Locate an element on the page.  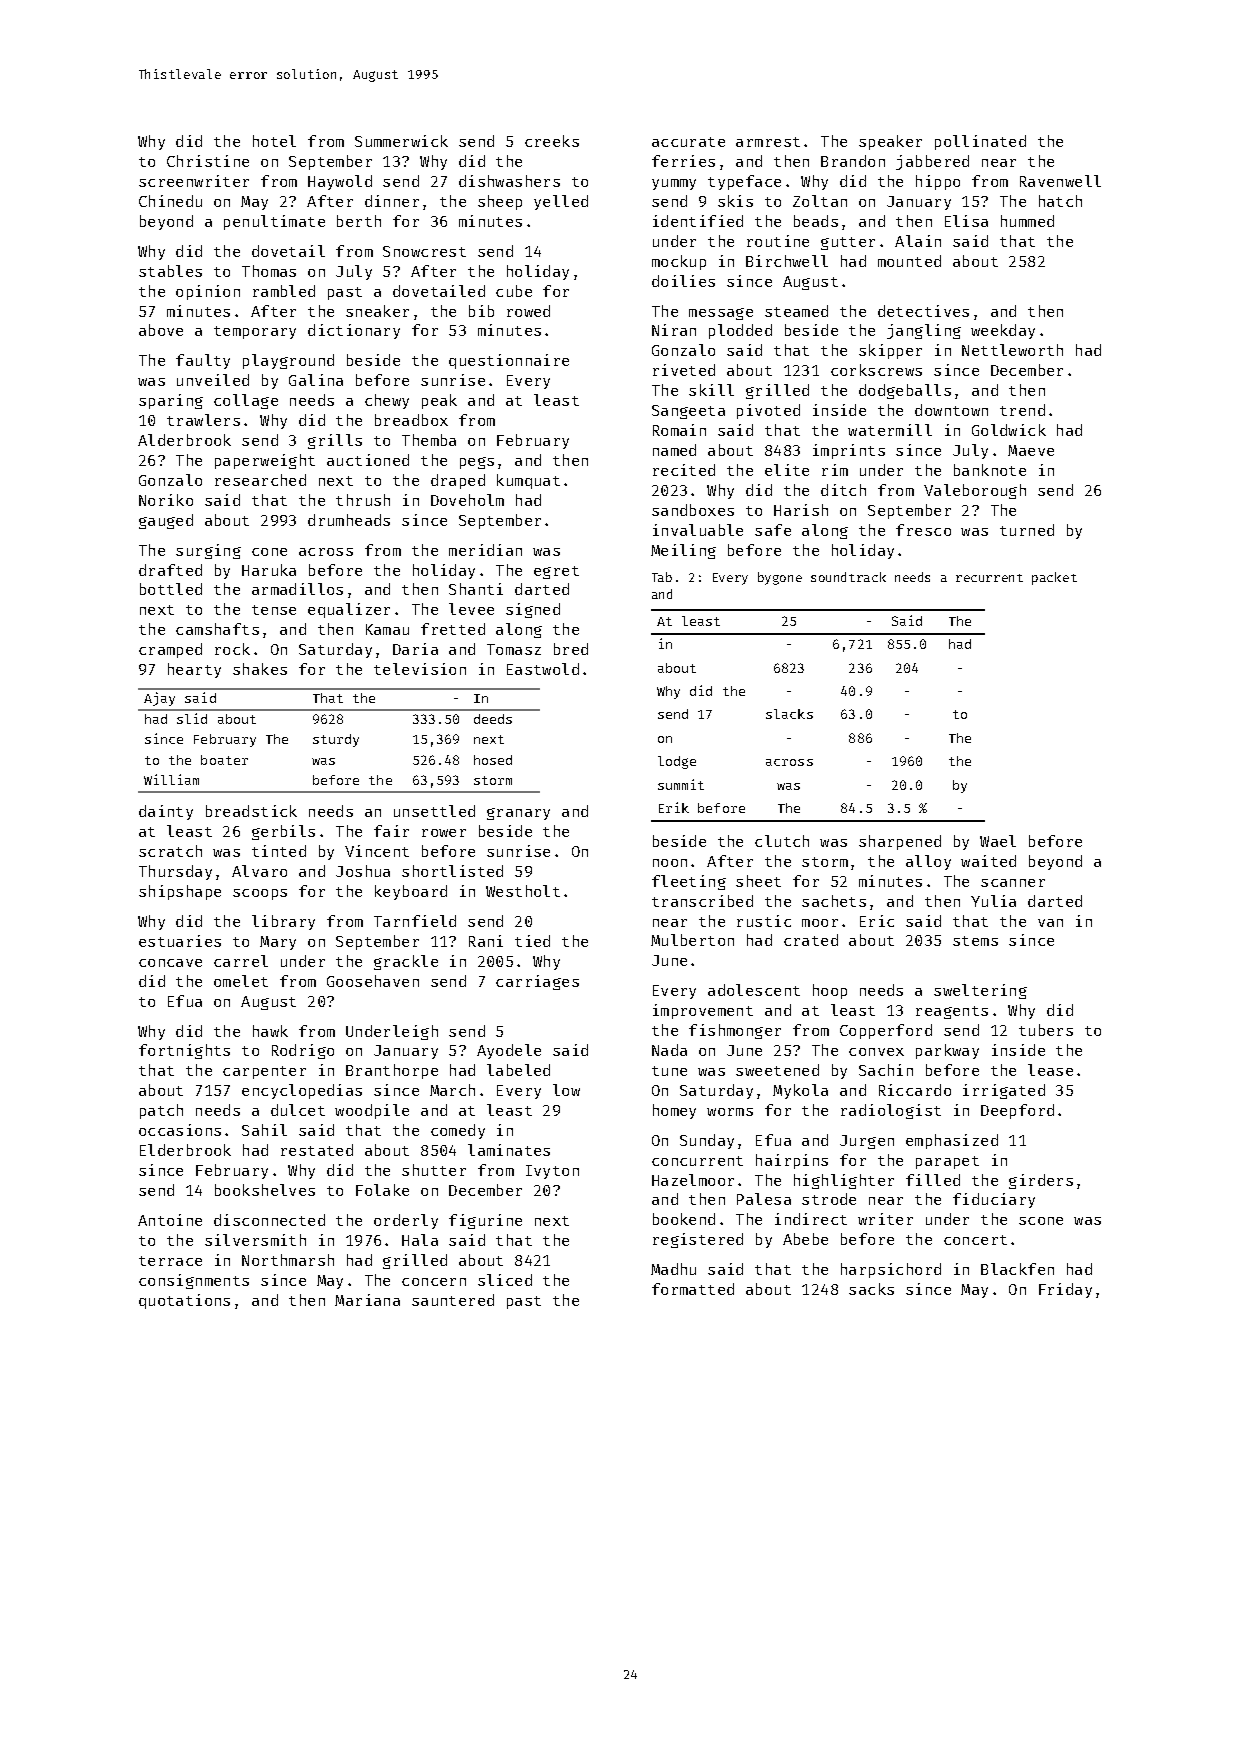
ferries is located at coordinates (683, 161).
